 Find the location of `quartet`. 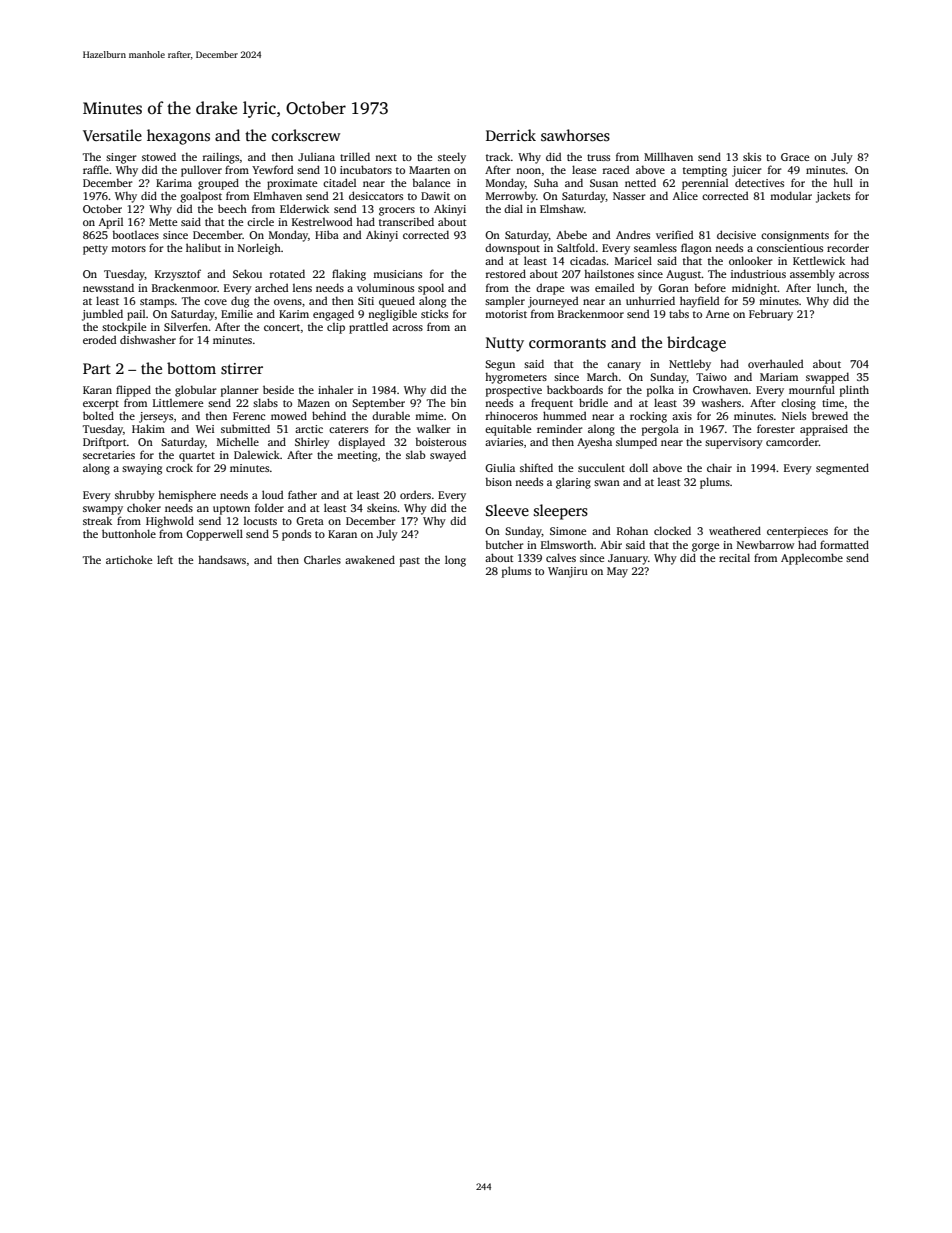

quartet is located at coordinates (197, 457).
